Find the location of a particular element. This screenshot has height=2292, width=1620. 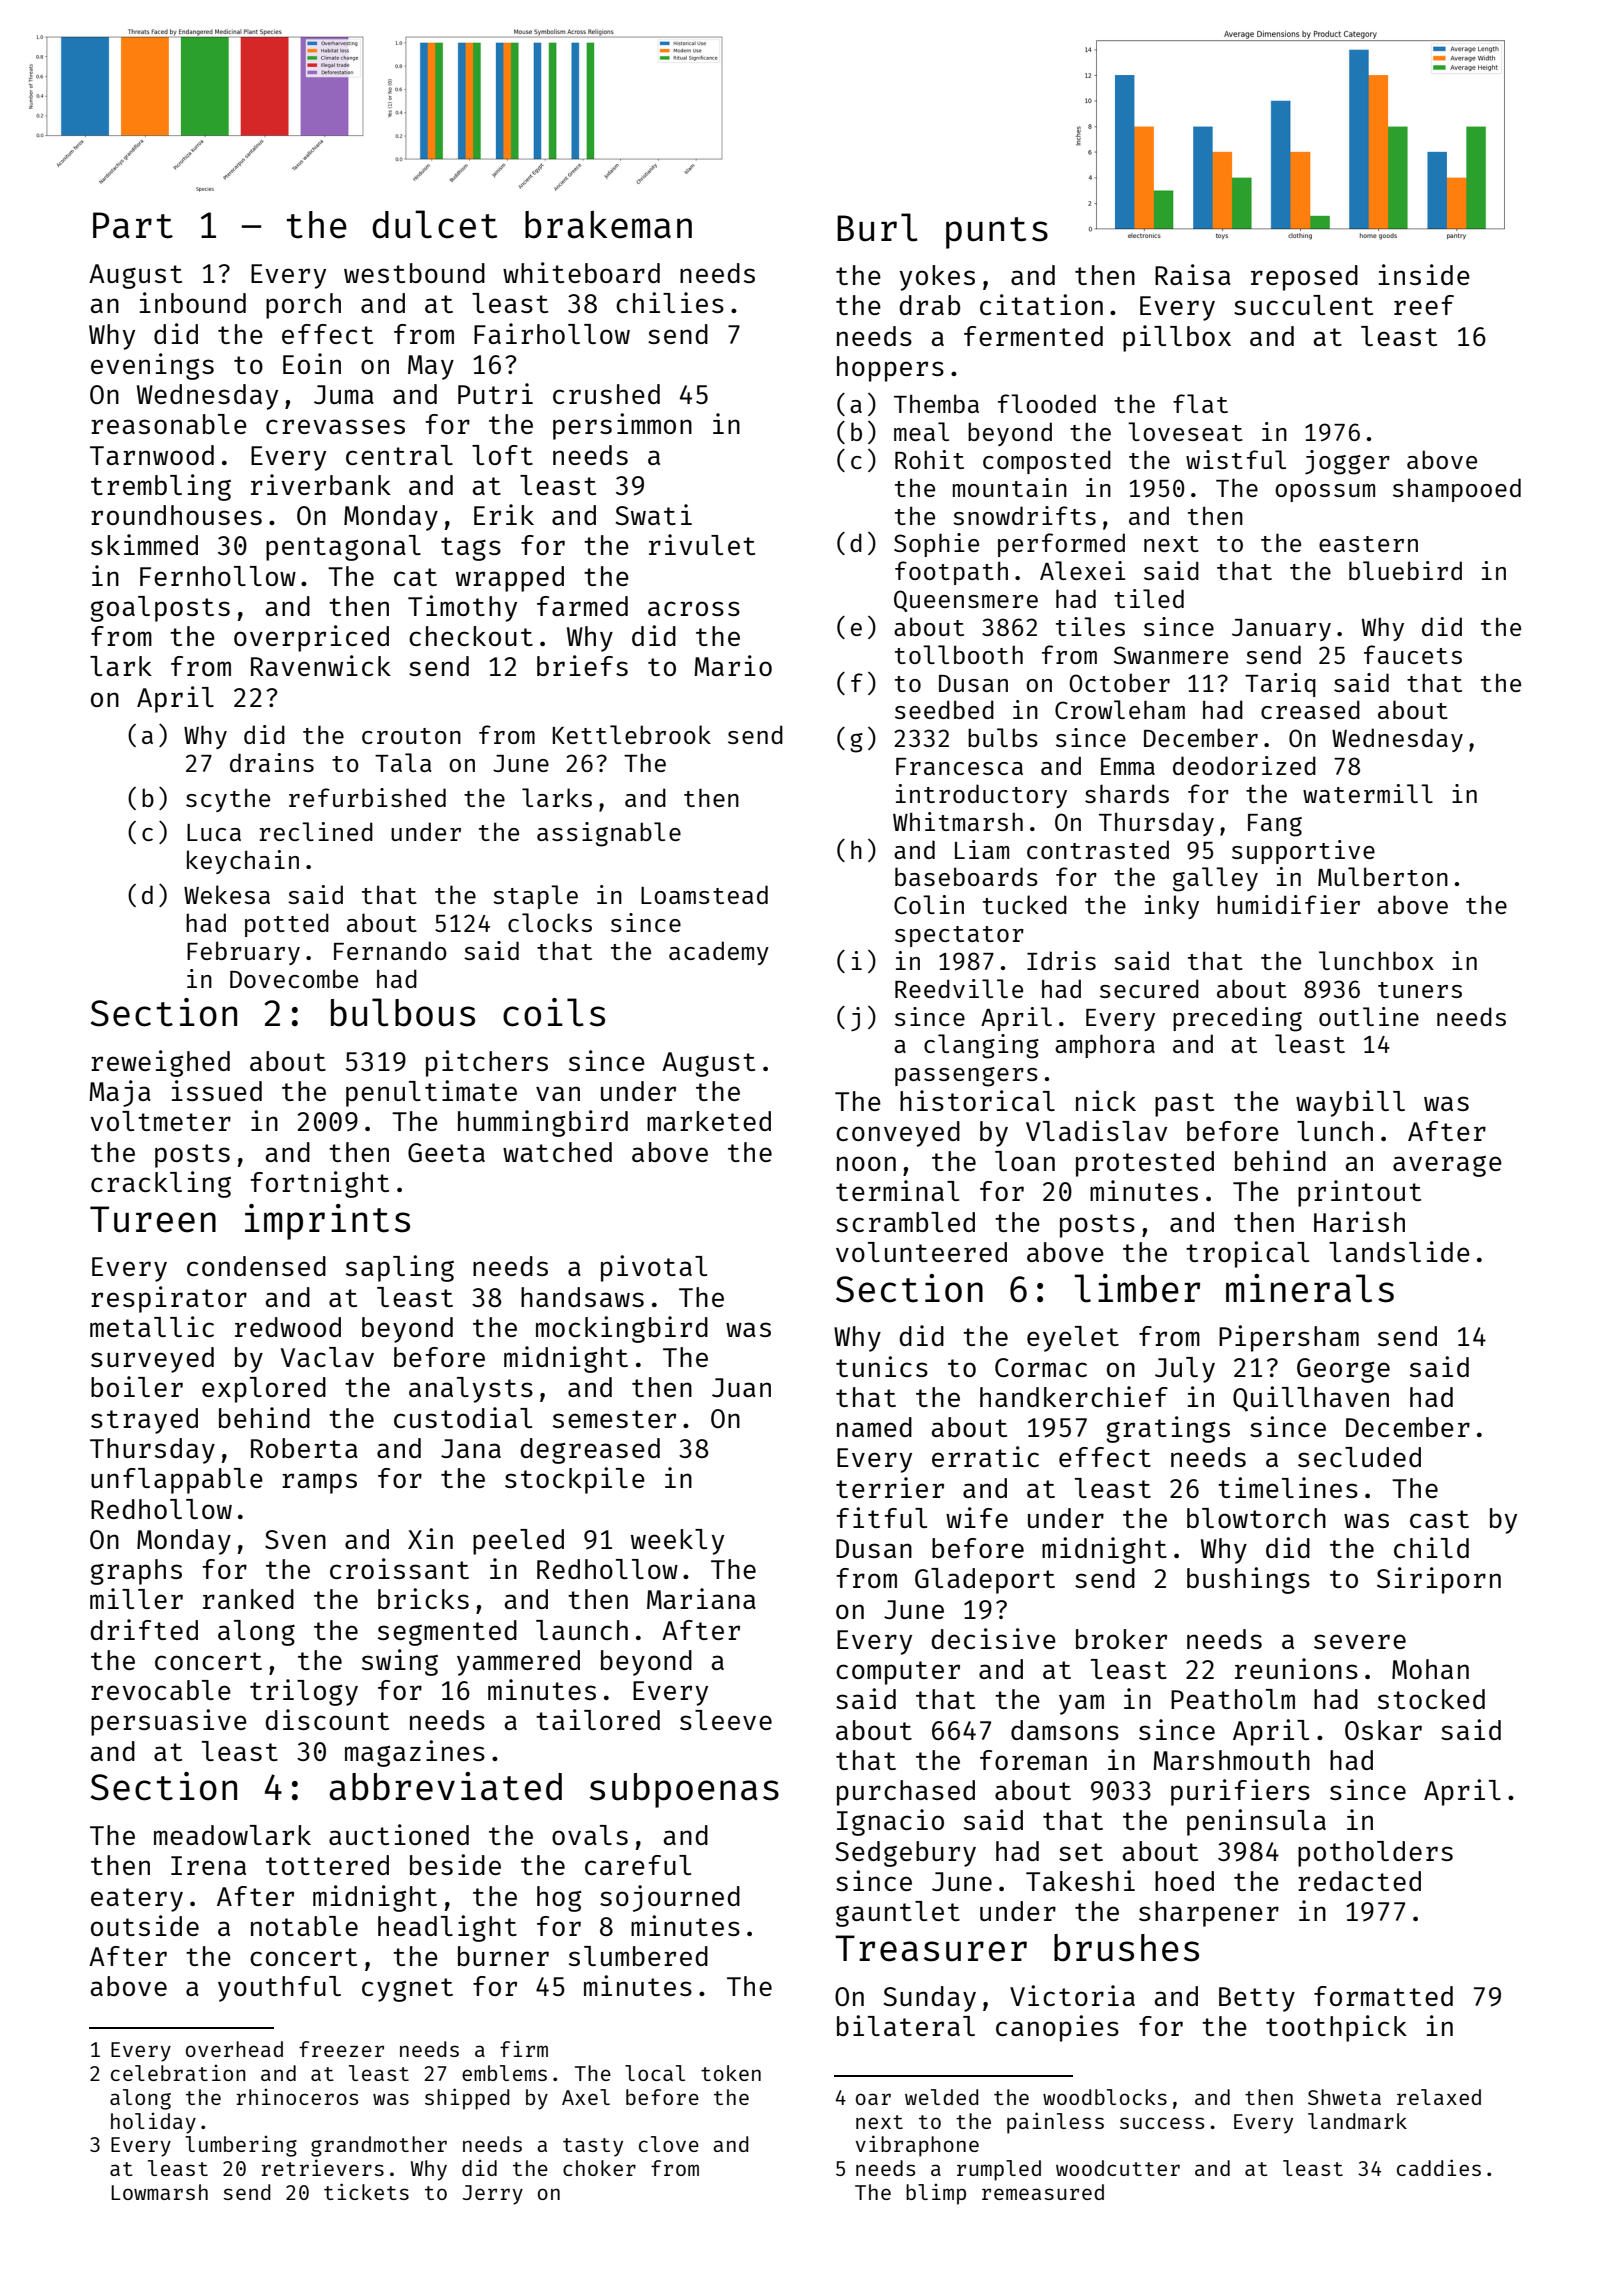

pivotal is located at coordinates (654, 1268).
